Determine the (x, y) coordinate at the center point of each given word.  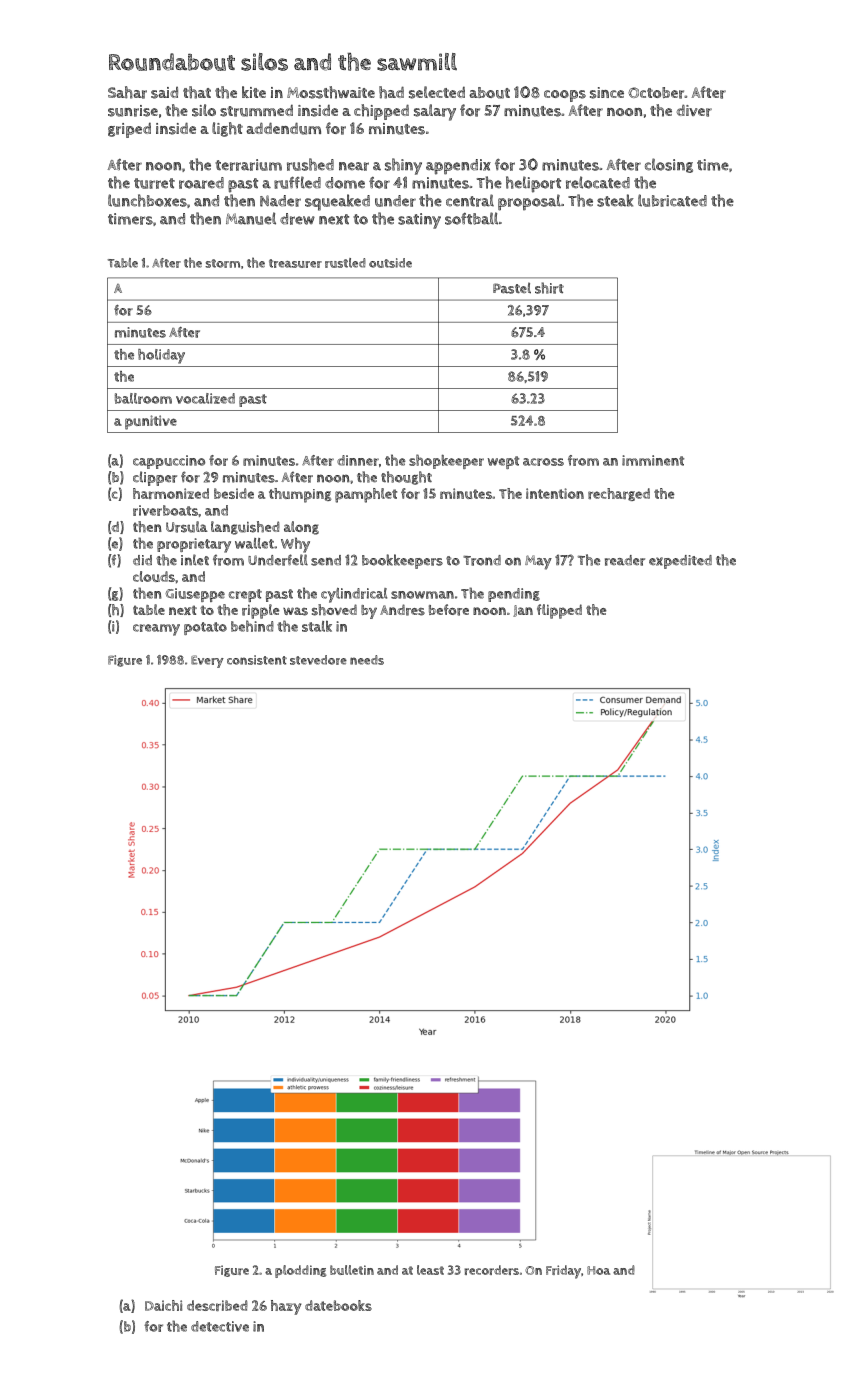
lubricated (672, 200)
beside (234, 493)
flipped (559, 611)
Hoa (598, 1270)
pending (514, 595)
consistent (257, 660)
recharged (619, 494)
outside (390, 263)
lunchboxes (147, 200)
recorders (491, 1270)
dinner (358, 460)
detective (220, 1326)
